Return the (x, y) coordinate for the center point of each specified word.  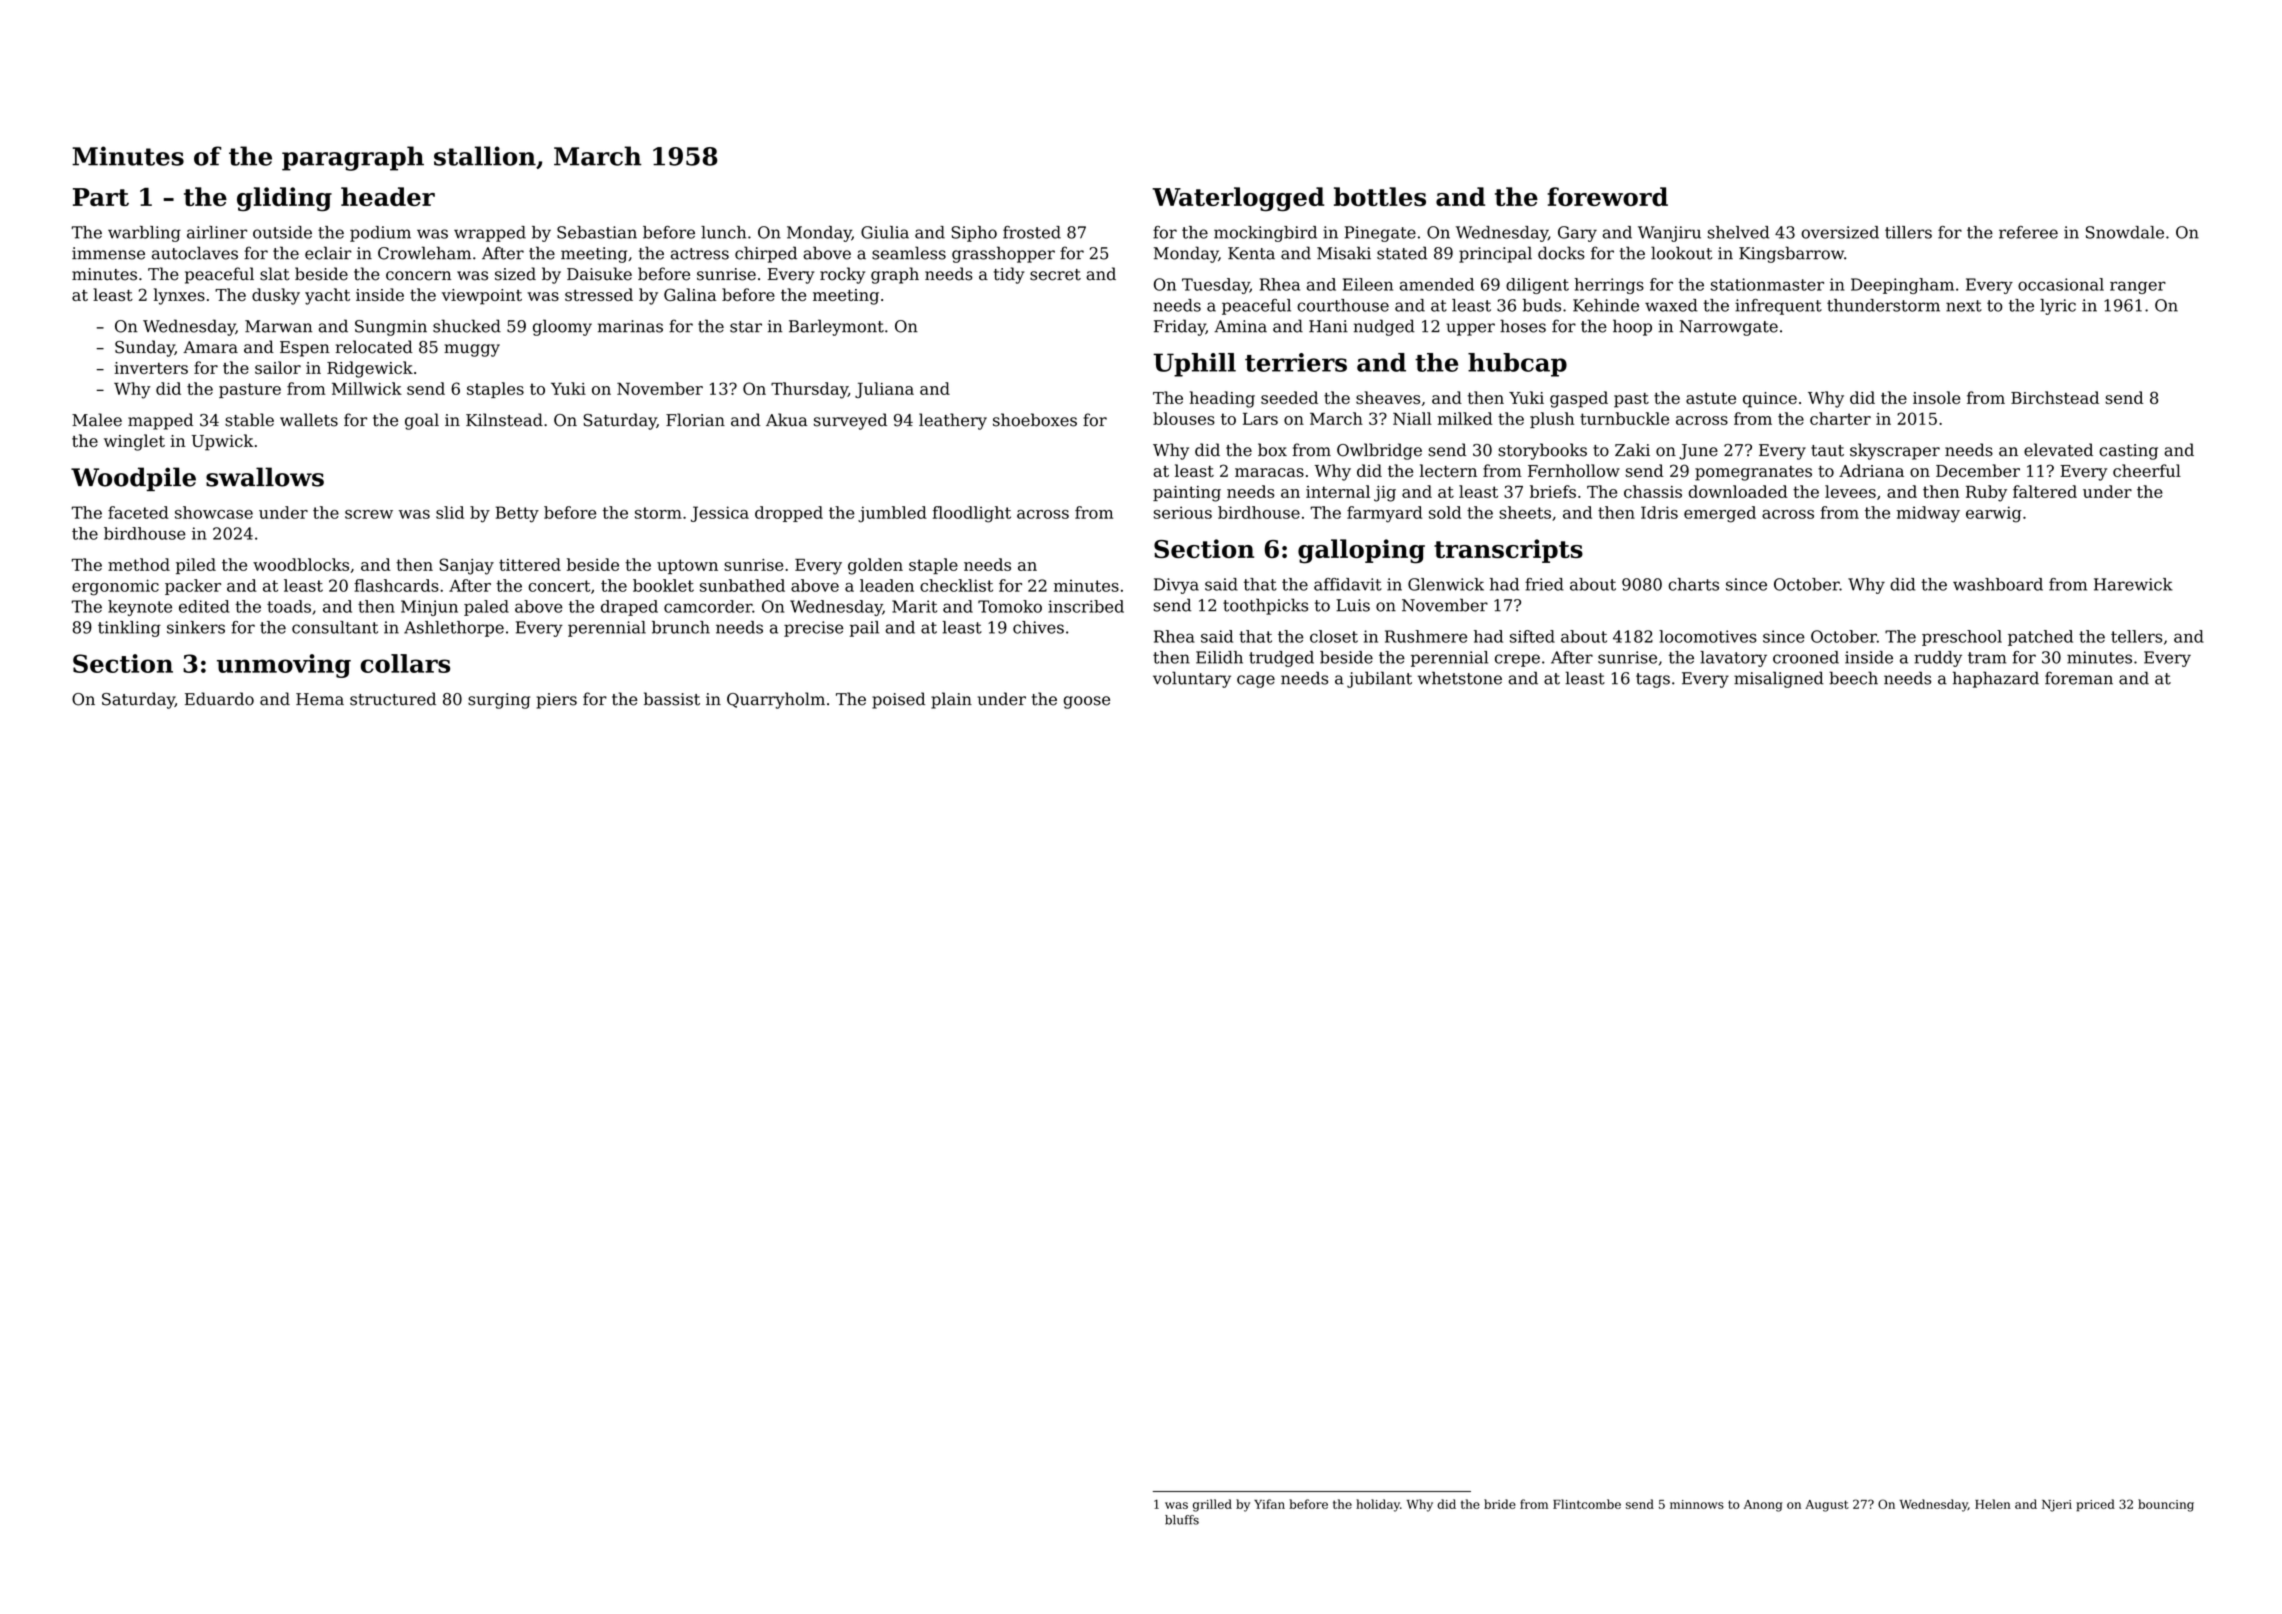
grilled (1212, 1505)
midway (1928, 514)
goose (1087, 702)
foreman (2079, 678)
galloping (1361, 551)
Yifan (1269, 1504)
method (139, 564)
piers (557, 701)
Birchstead (2055, 397)
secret (1055, 275)
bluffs (1182, 1520)
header (388, 196)
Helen (1993, 1504)
